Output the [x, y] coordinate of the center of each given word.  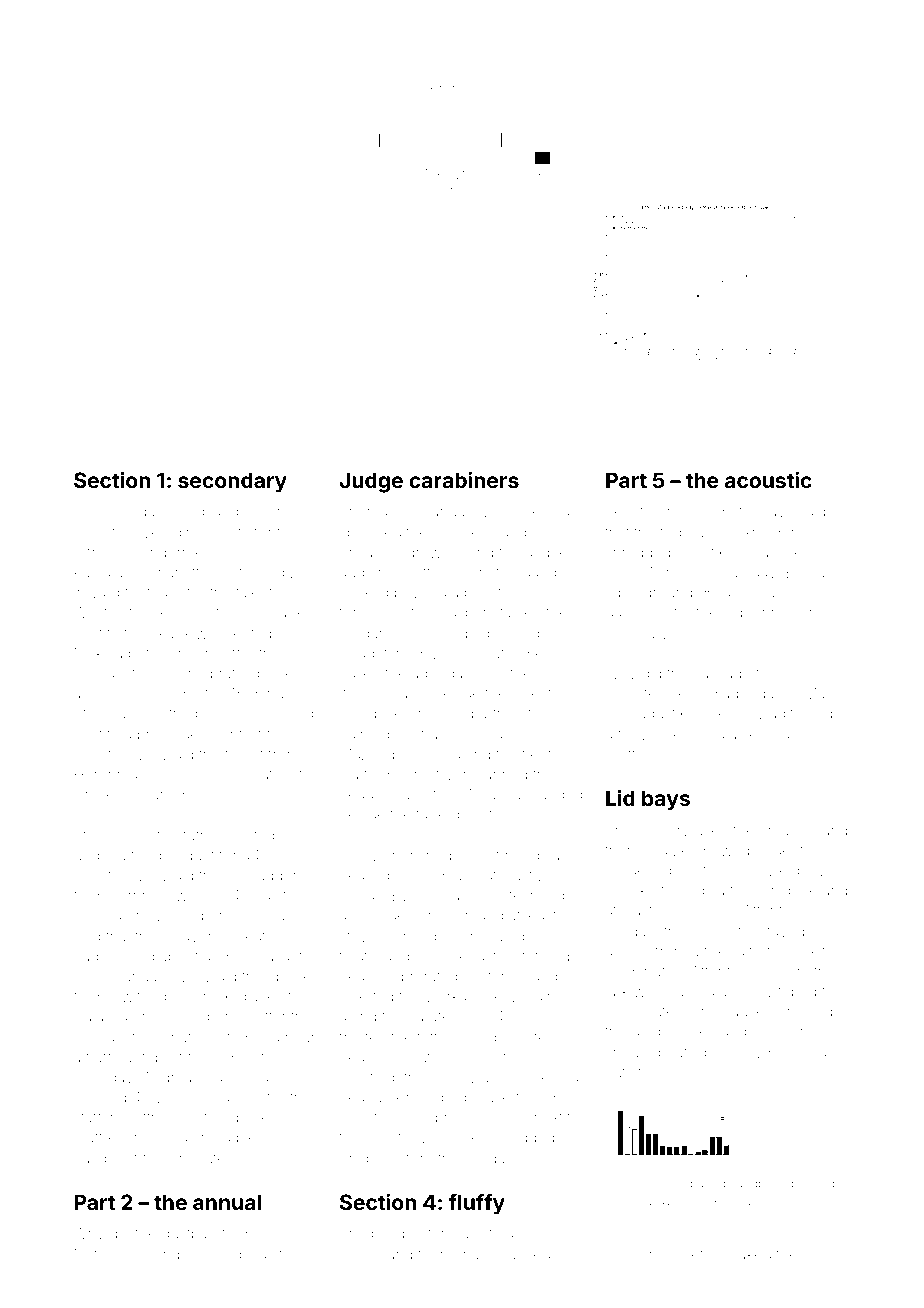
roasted [129, 956]
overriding [168, 534]
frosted [362, 1037]
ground [668, 594]
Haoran [253, 1077]
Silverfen [635, 693]
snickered [545, 1077]
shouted [633, 1052]
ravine [548, 593]
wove [652, 992]
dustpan [189, 1235]
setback [277, 612]
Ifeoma [364, 693]
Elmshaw [637, 633]
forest [244, 754]
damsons [637, 612]
